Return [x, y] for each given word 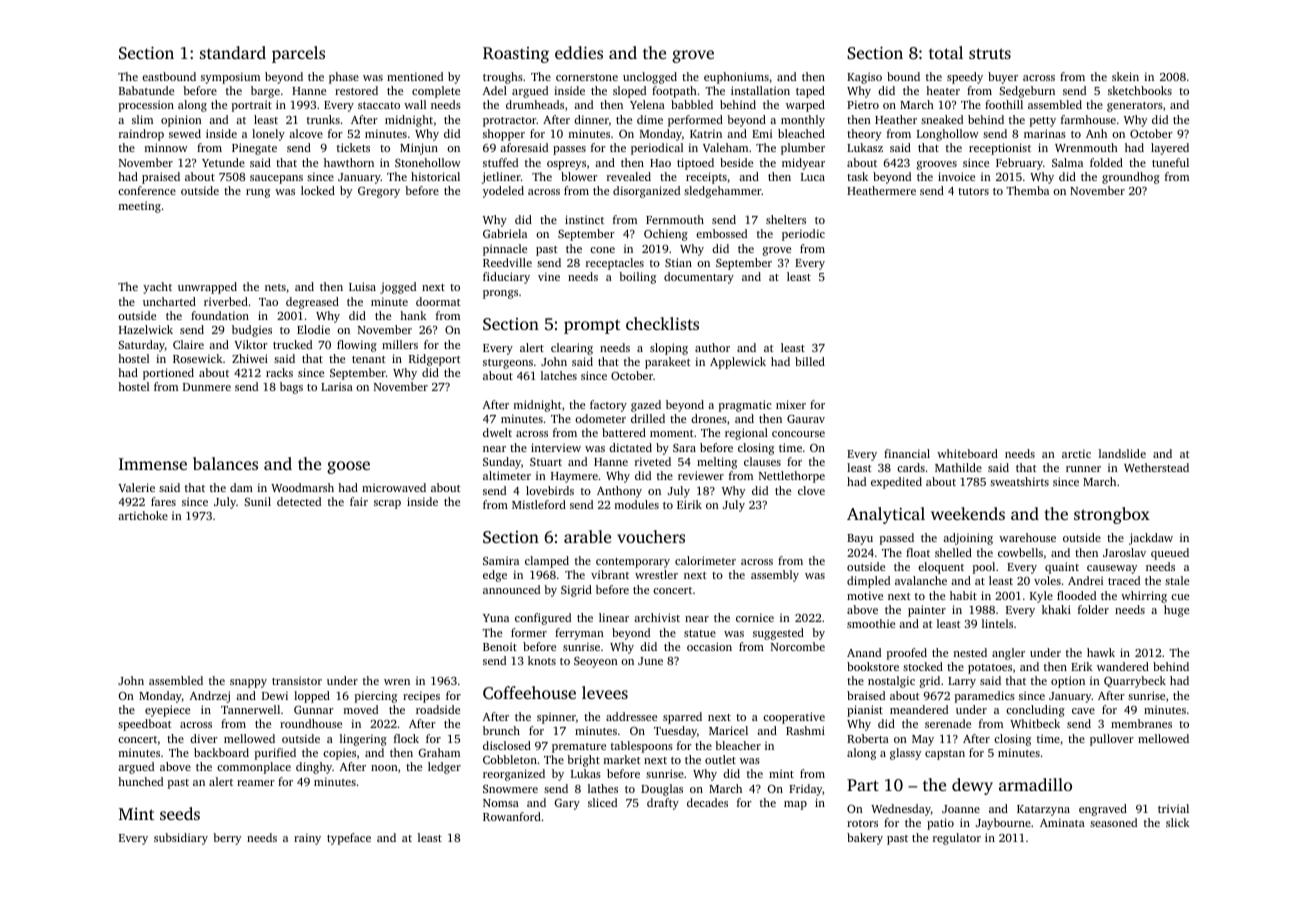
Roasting [516, 55]
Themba [1027, 190]
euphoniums [736, 78]
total [946, 52]
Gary [567, 804]
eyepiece [167, 711]
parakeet [668, 363]
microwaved [394, 487]
